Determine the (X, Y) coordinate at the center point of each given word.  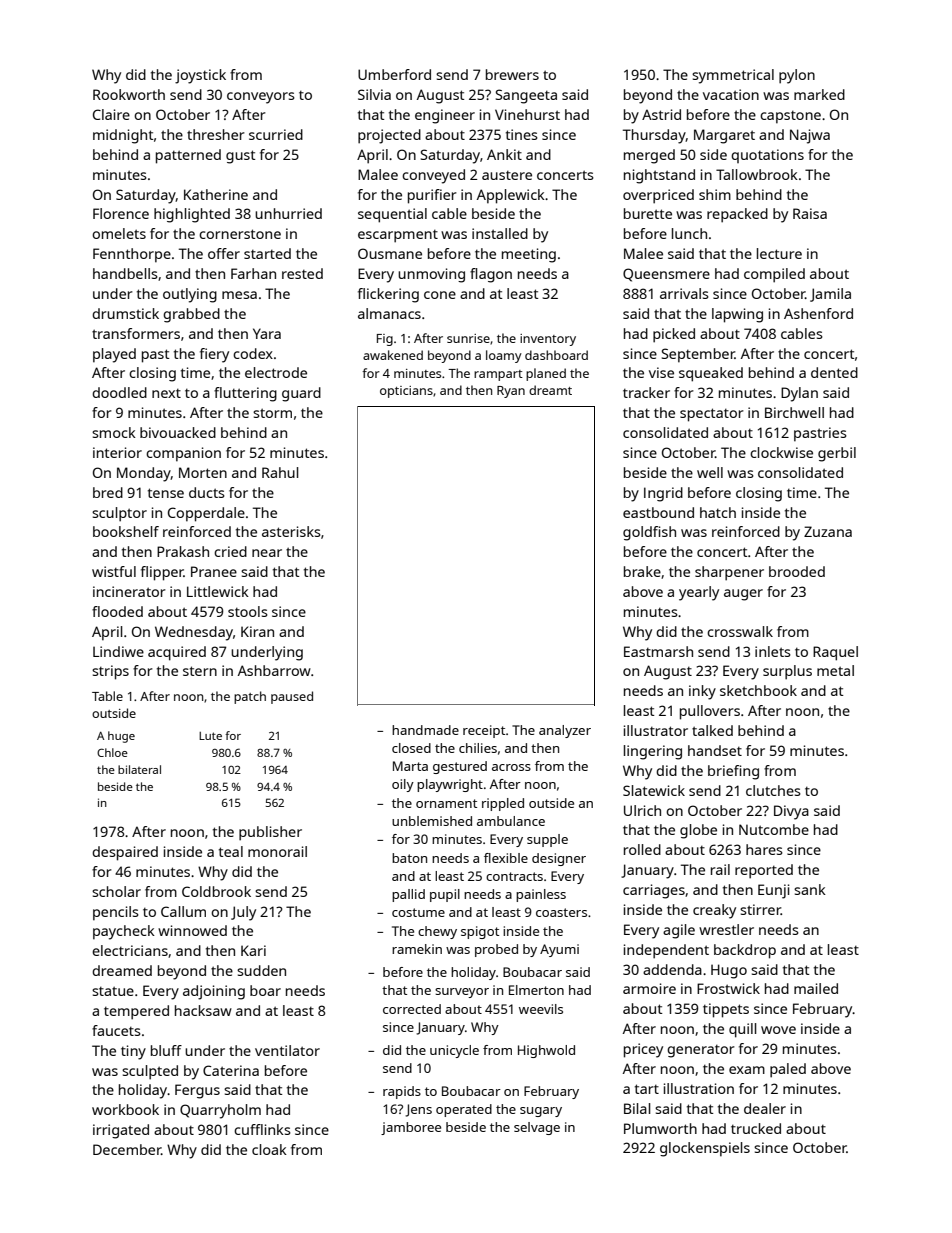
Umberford (394, 74)
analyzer (565, 731)
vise (661, 372)
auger (743, 595)
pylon (797, 76)
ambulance (511, 821)
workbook (125, 1109)
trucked (756, 1128)
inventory (548, 340)
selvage (537, 1128)
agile (679, 931)
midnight (123, 136)
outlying (190, 295)
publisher (270, 833)
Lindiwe (118, 651)
